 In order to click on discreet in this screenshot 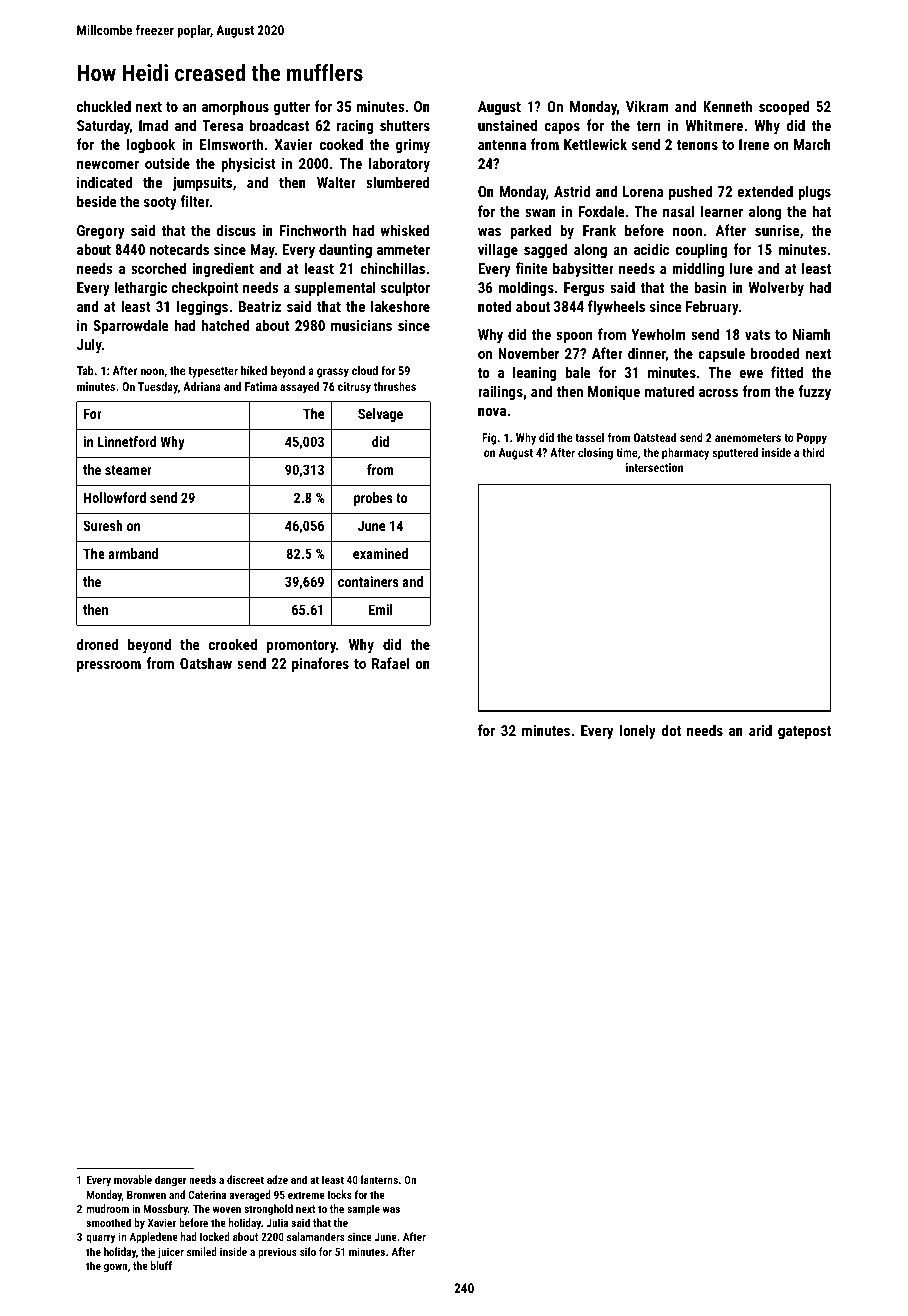, I will do `click(245, 1179)`.
